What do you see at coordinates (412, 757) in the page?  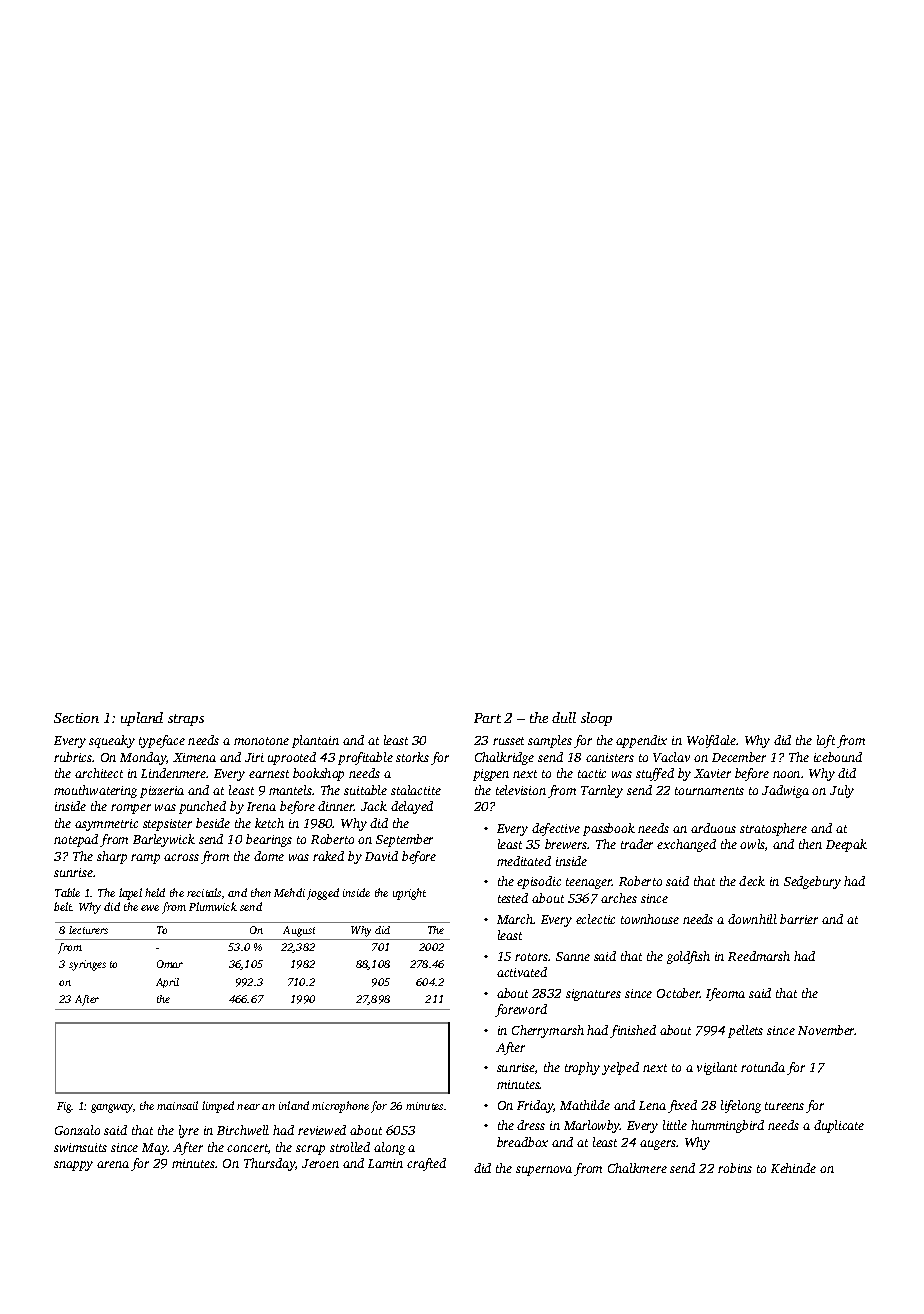 I see `storks` at bounding box center [412, 757].
